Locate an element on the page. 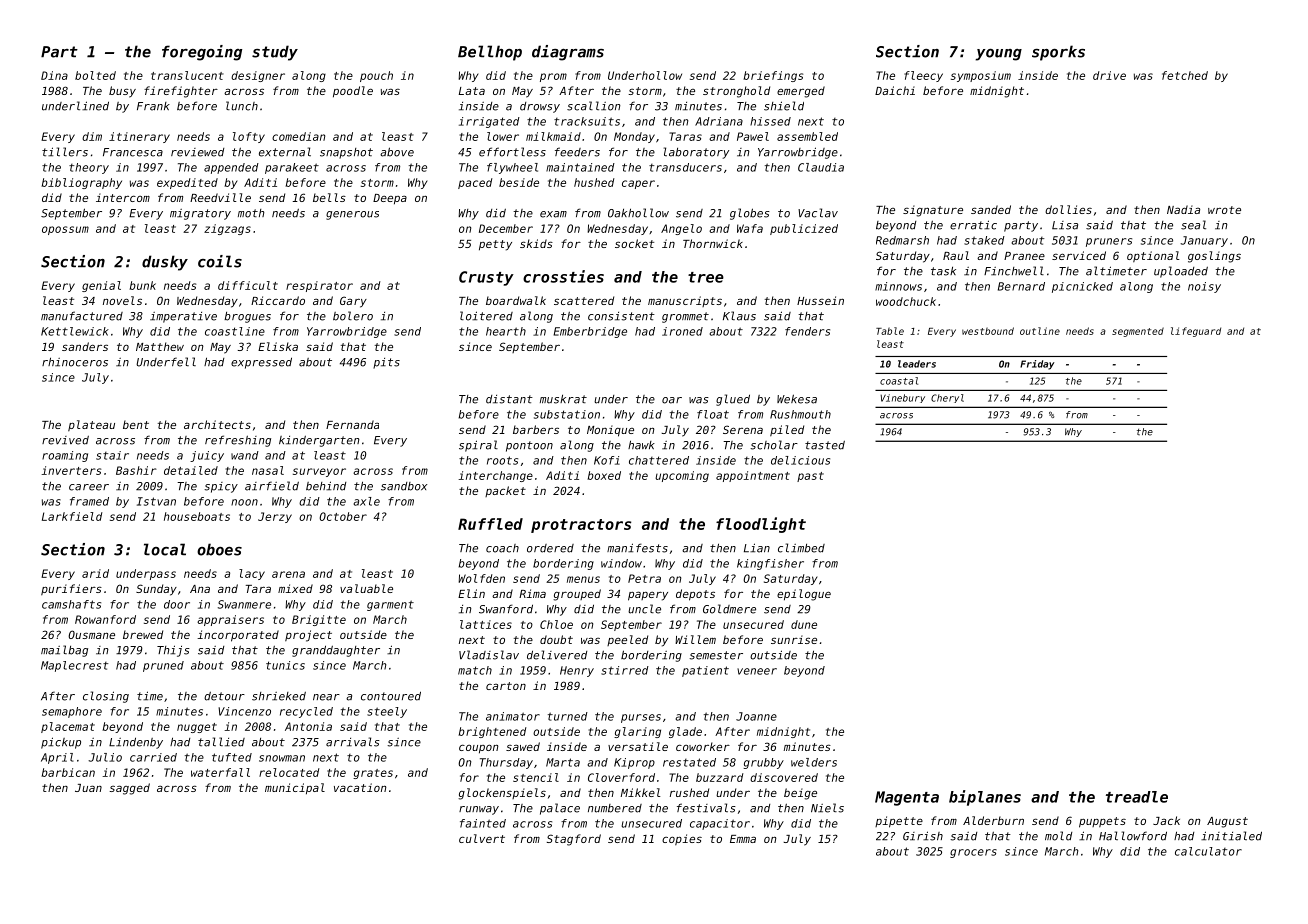 This image has height=924, width=1308. Vinebury is located at coordinates (903, 398).
